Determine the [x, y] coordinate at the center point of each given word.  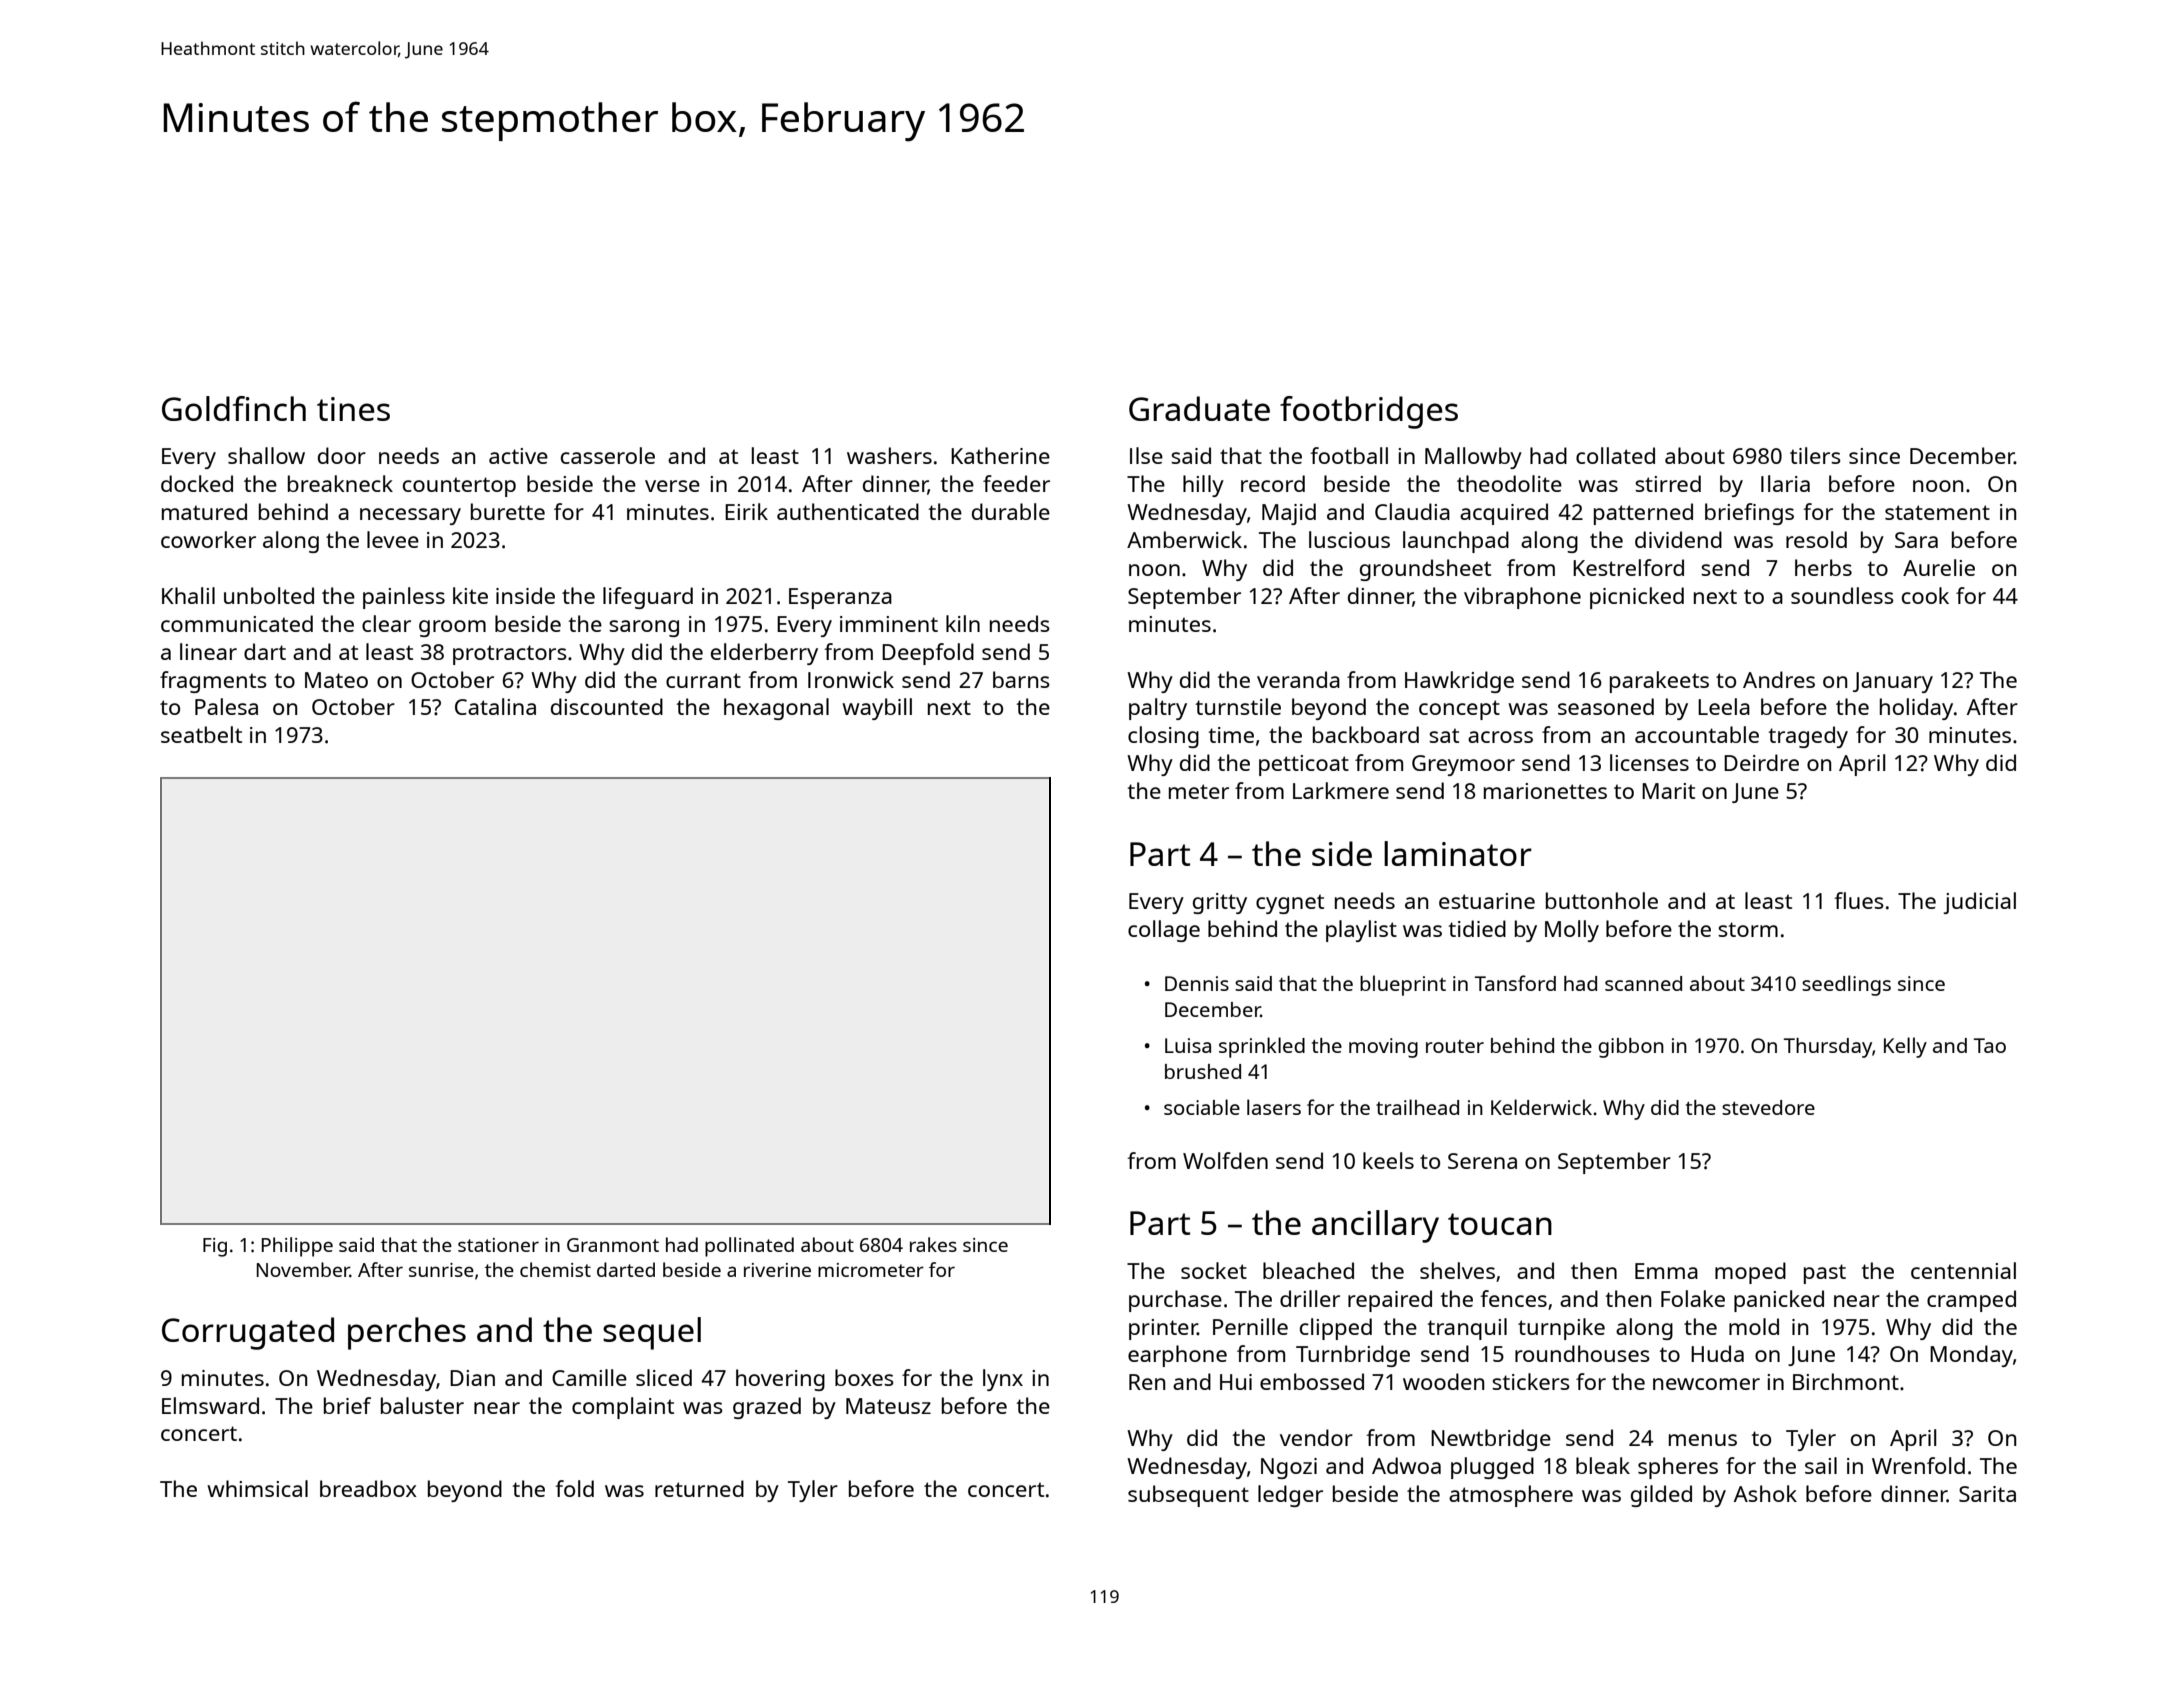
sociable [1202, 1107]
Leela [1724, 706]
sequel [652, 1333]
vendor [1316, 1437]
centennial [1963, 1270]
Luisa [1188, 1045]
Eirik [746, 511]
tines [353, 409]
